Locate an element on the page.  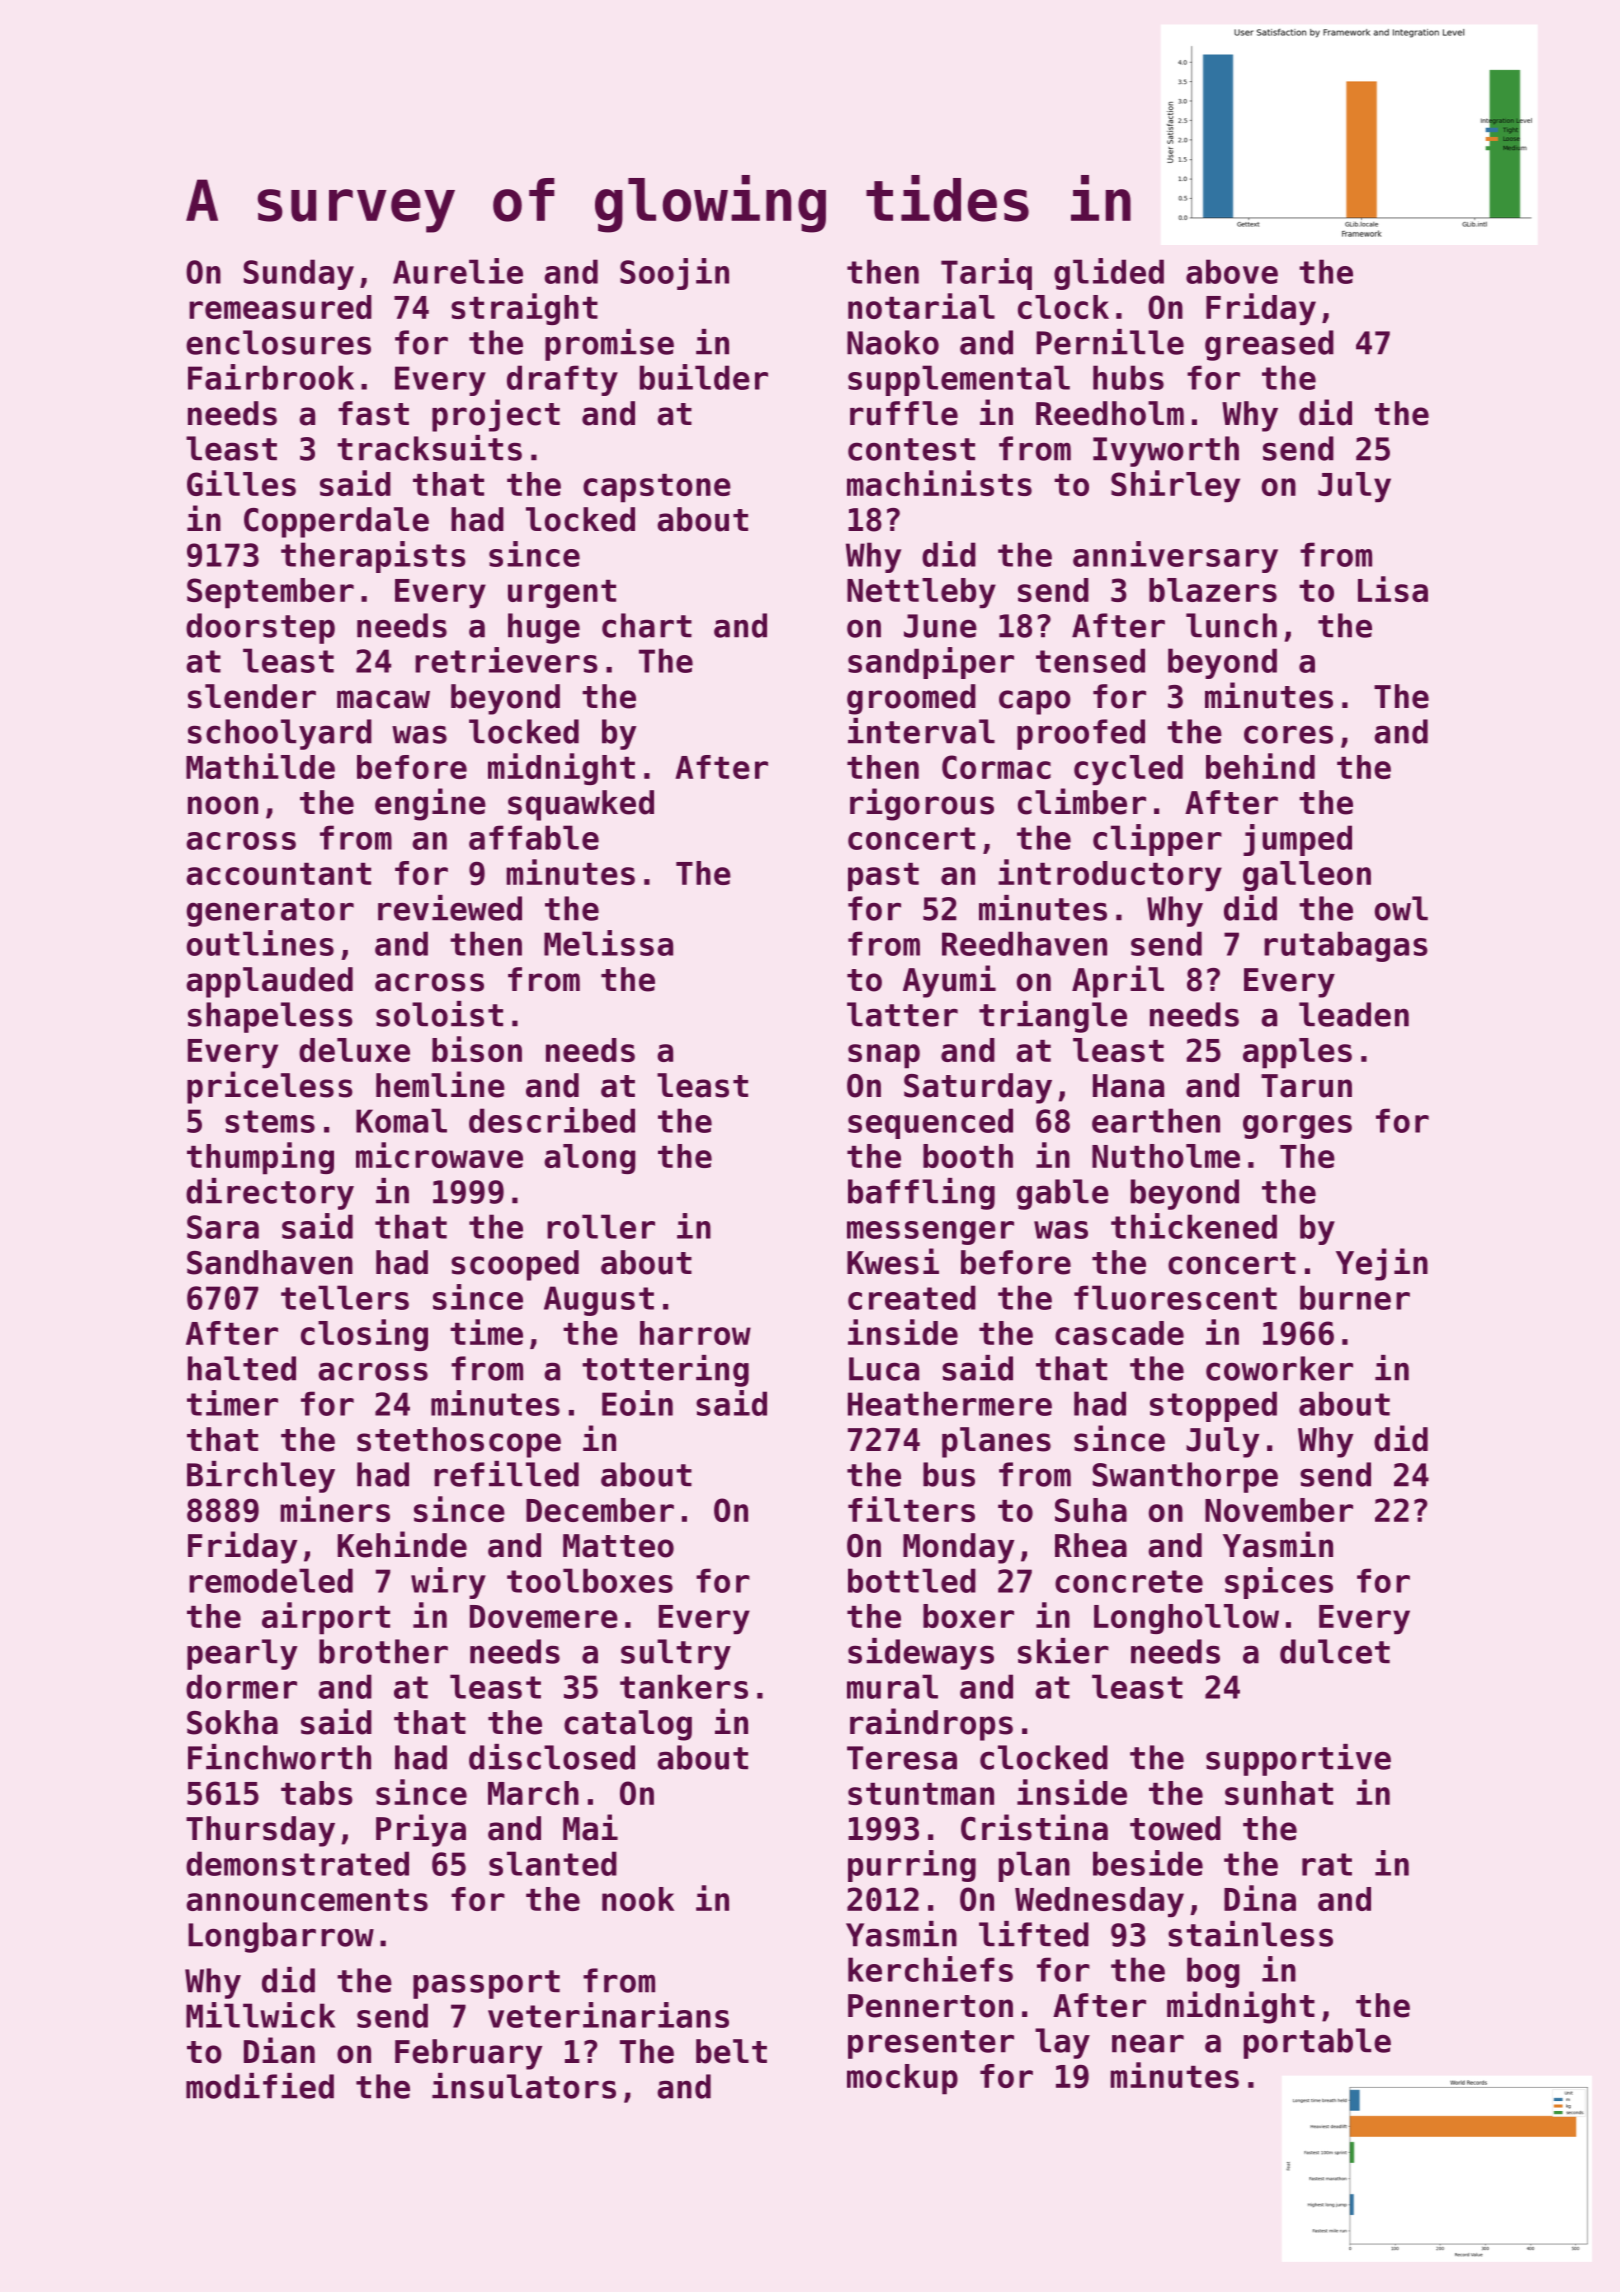
Nettleby is located at coordinates (921, 593).
